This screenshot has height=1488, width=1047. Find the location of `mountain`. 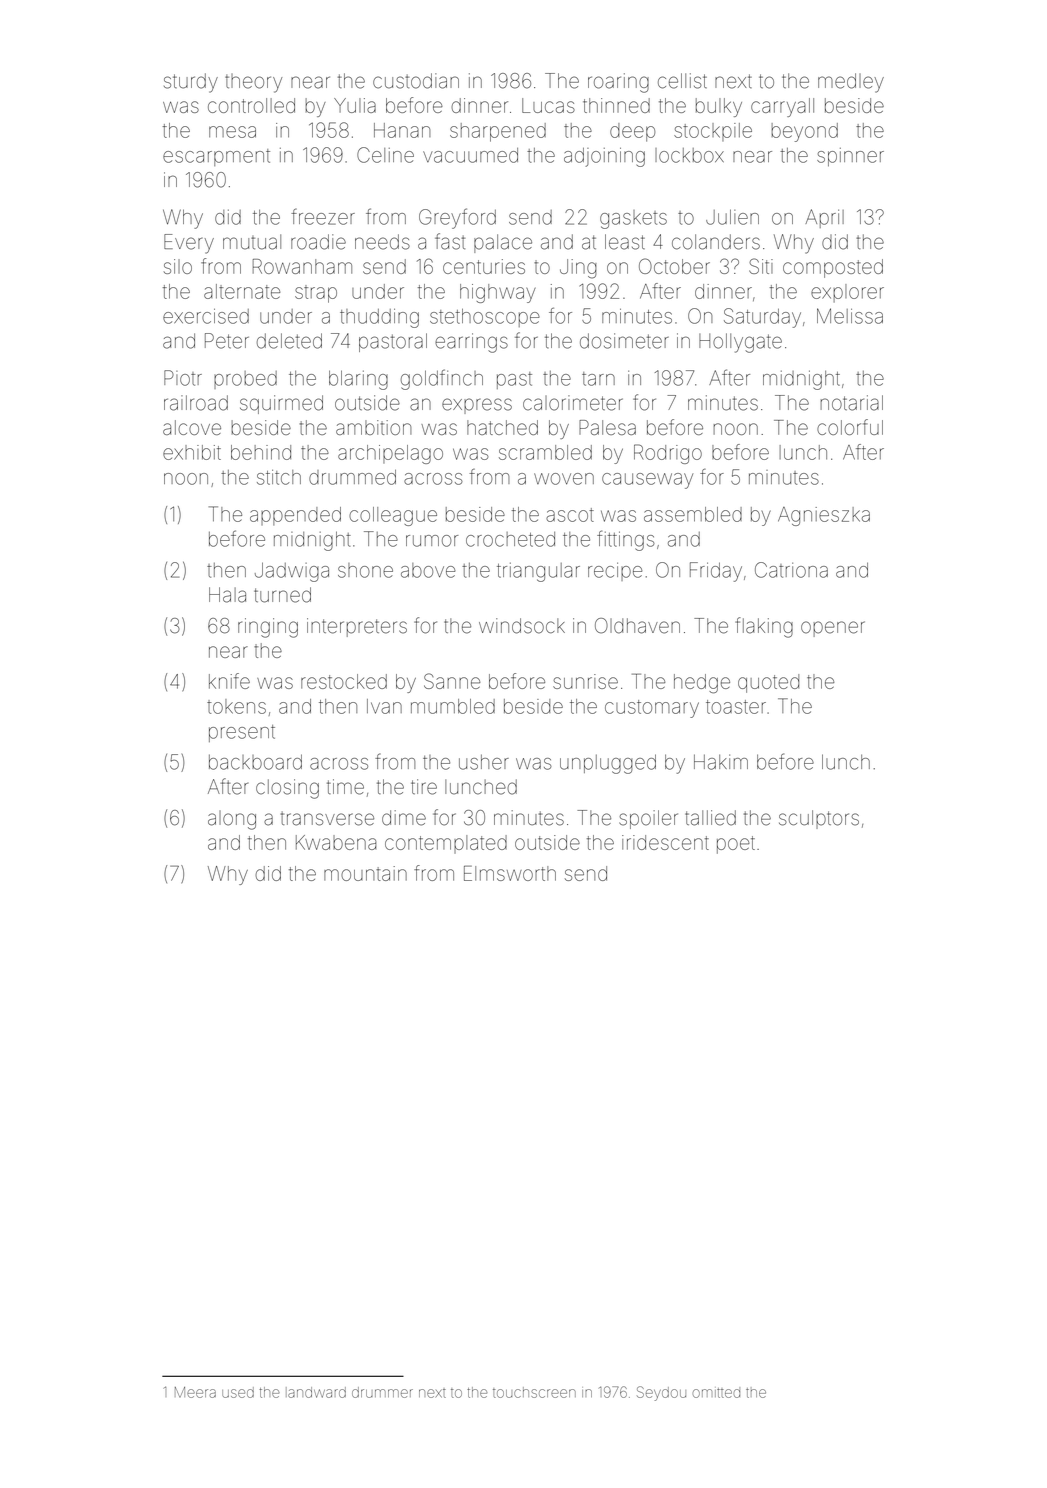

mountain is located at coordinates (365, 873).
